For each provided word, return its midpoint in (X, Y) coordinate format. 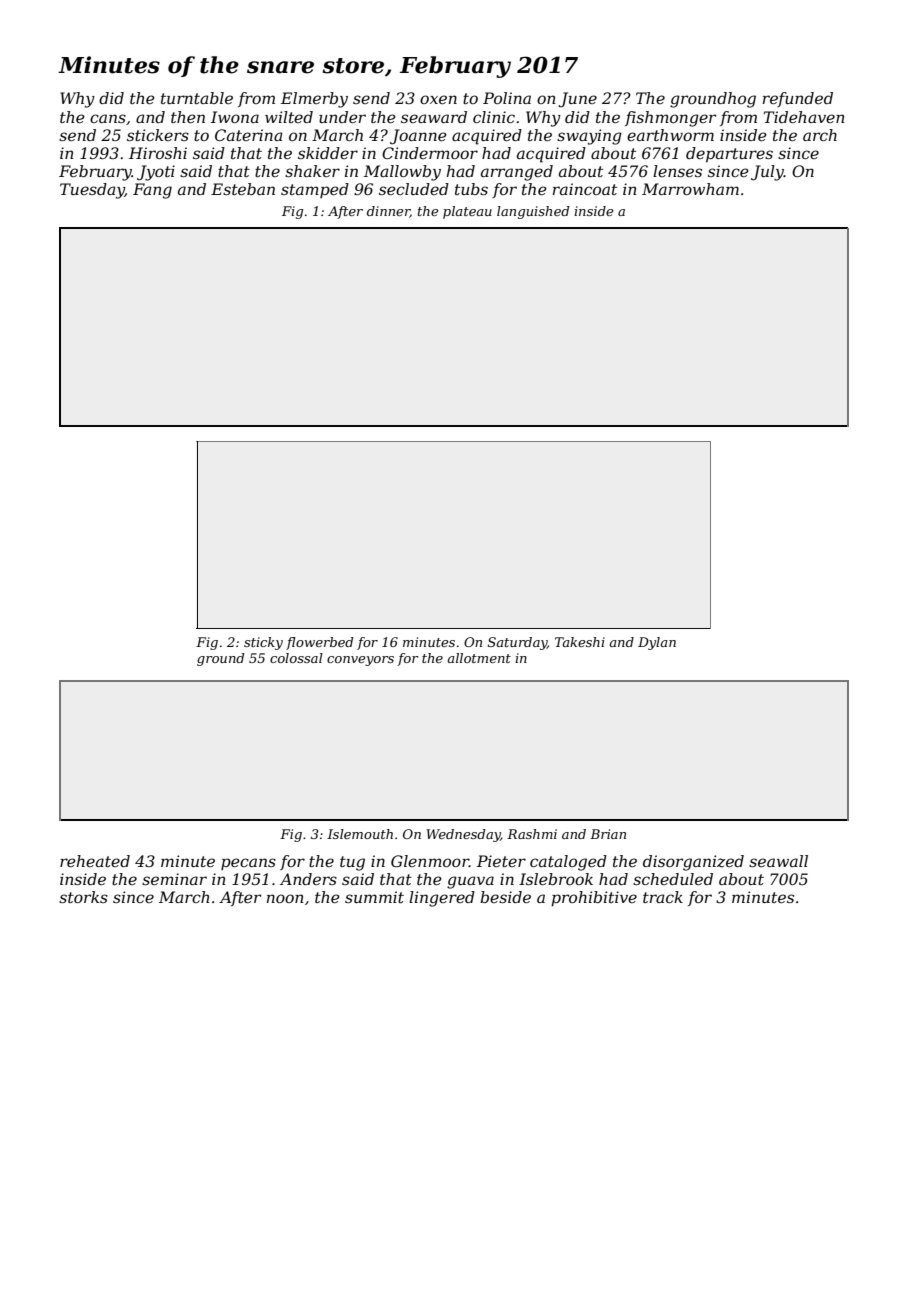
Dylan (657, 643)
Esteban (243, 189)
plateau (467, 212)
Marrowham (690, 189)
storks (83, 897)
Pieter (501, 861)
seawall (778, 861)
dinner (388, 212)
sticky (263, 643)
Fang (152, 191)
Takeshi (580, 642)
